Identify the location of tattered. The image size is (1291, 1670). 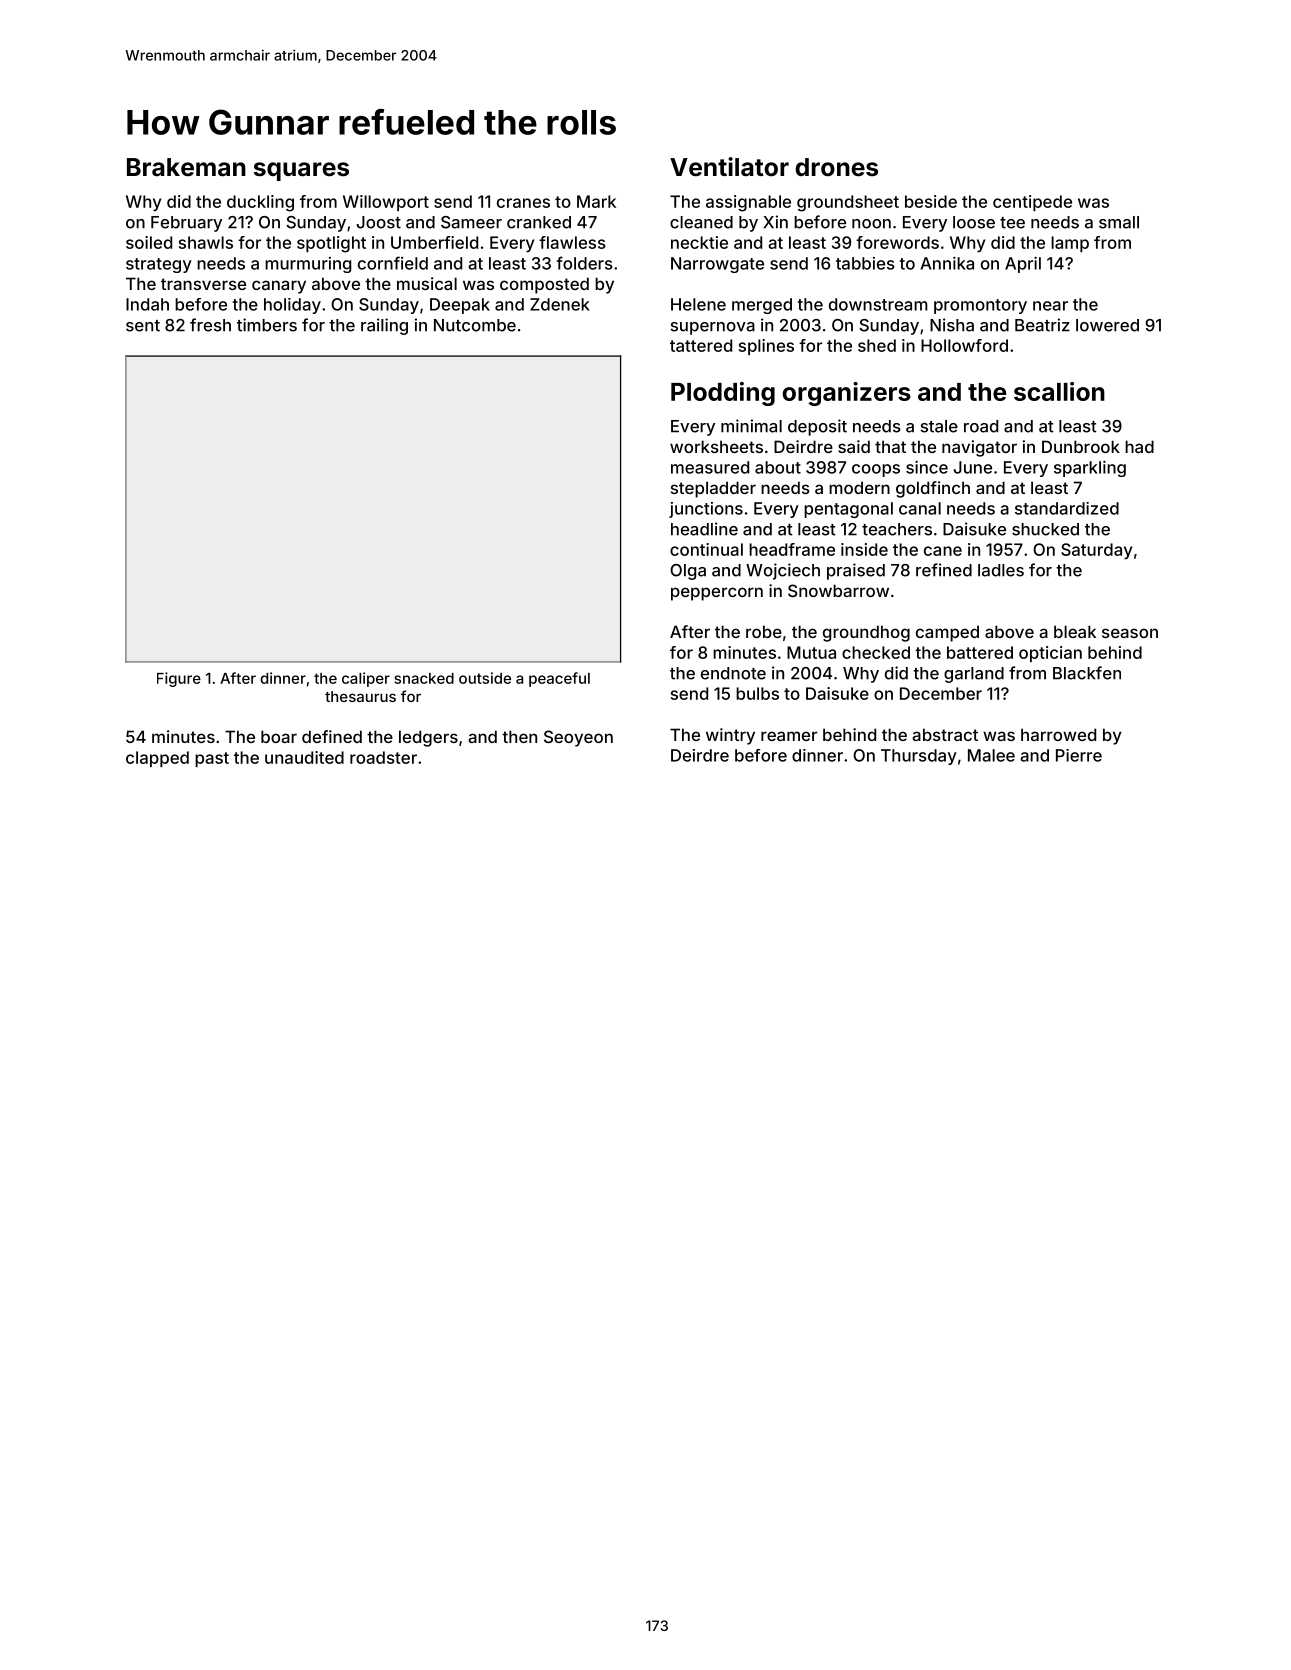
(701, 345).
